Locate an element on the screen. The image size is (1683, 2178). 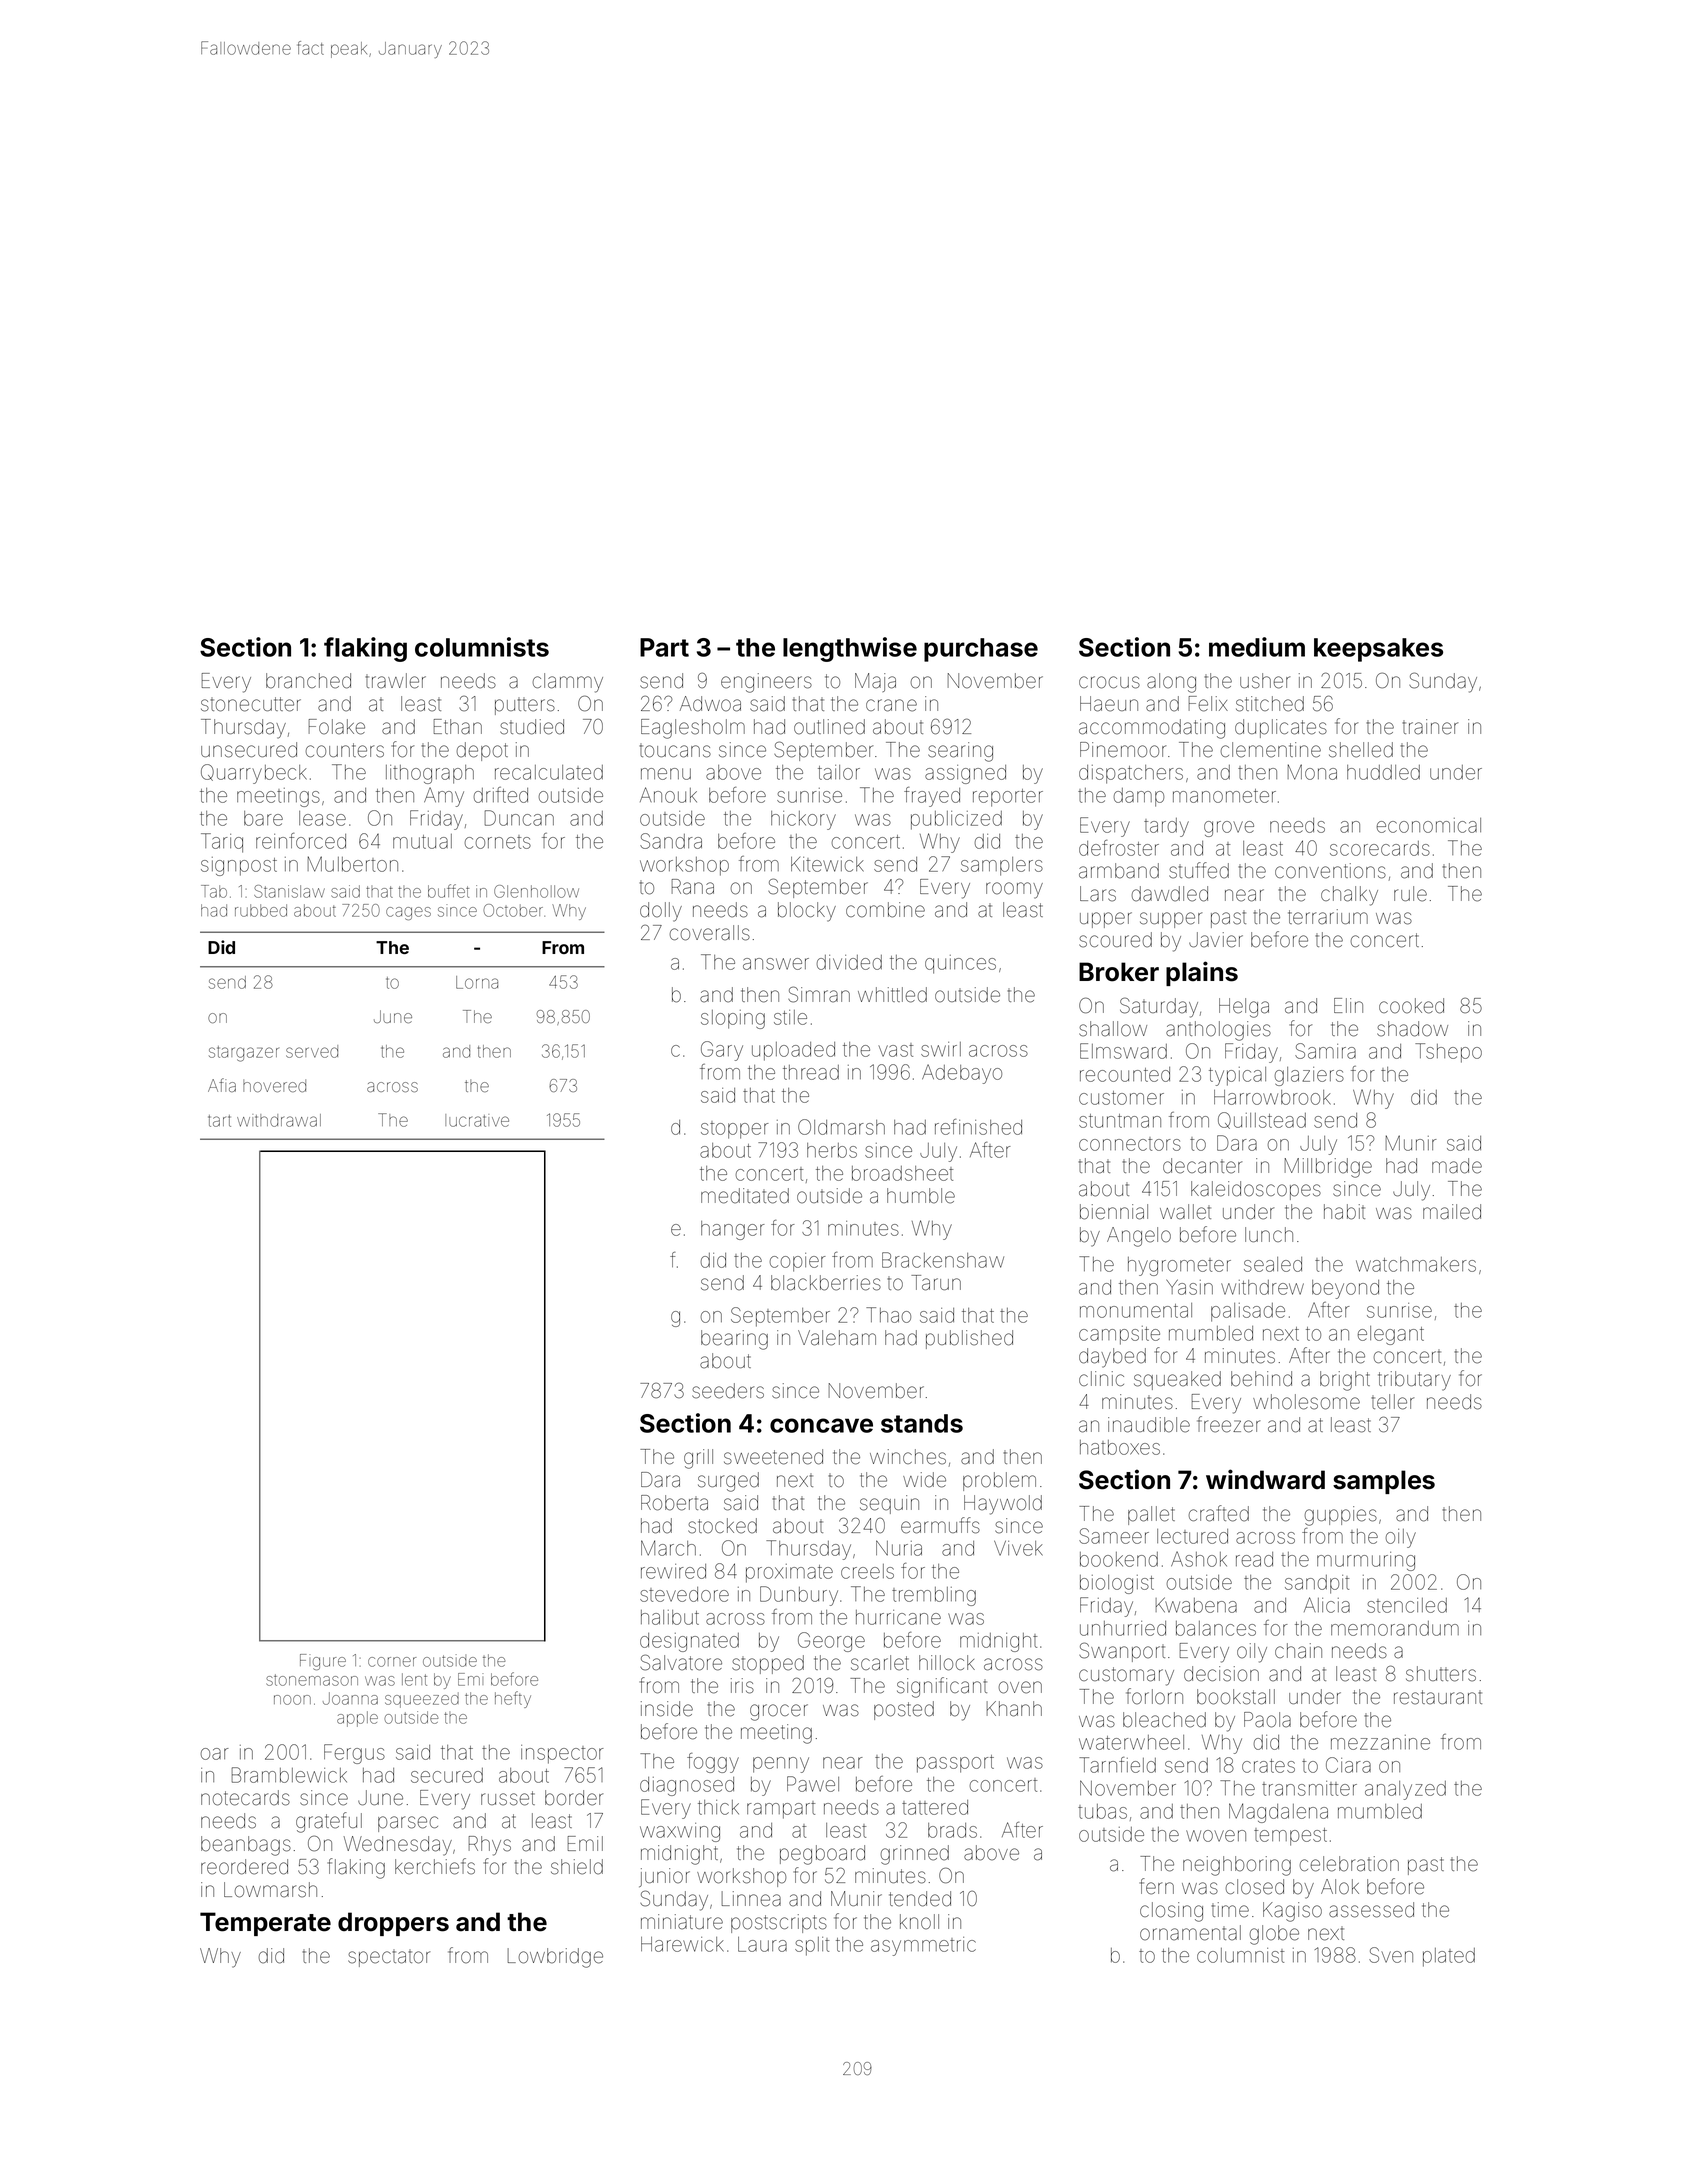
grill is located at coordinates (698, 1459).
